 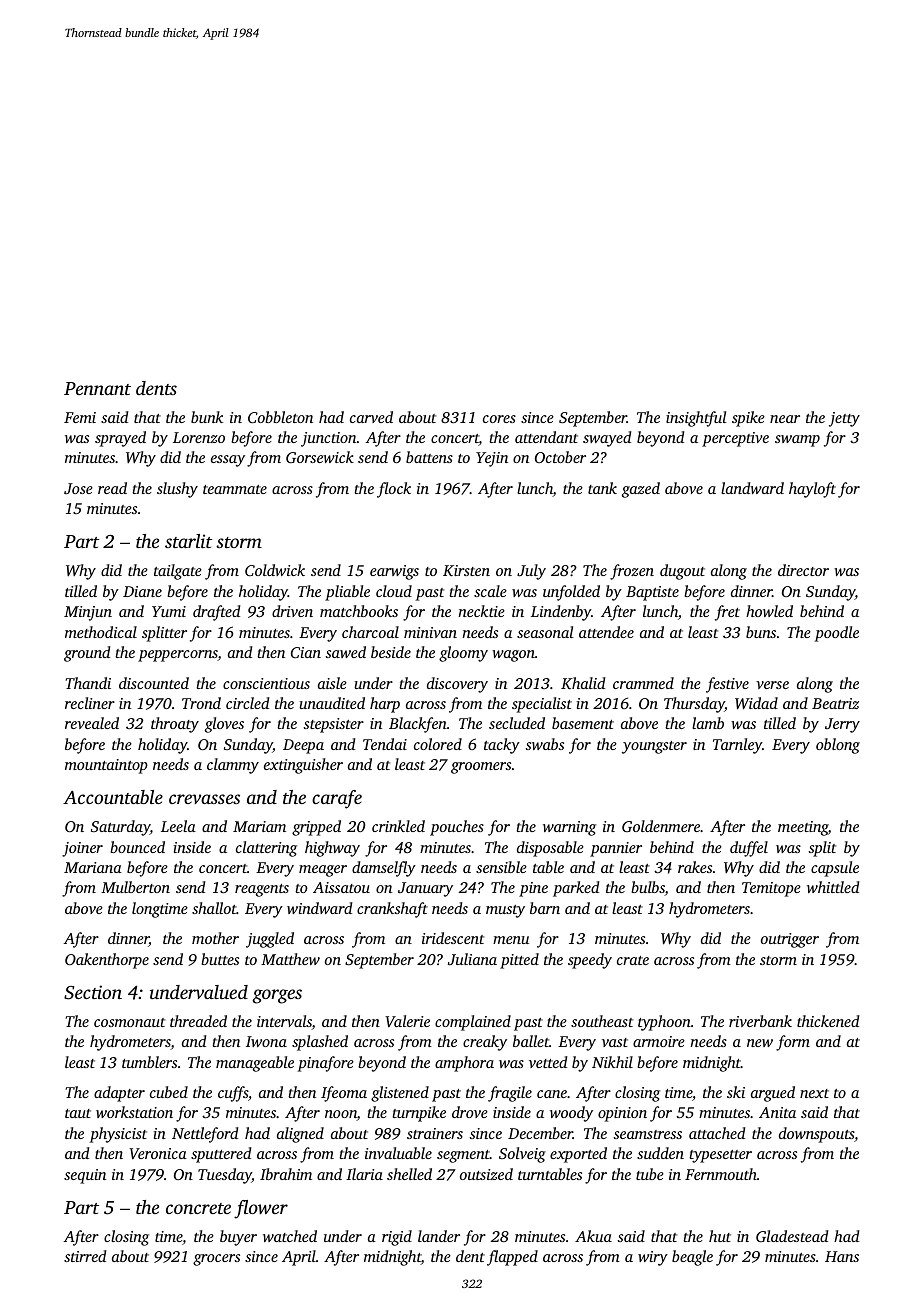 I want to click on jetty, so click(x=844, y=419).
